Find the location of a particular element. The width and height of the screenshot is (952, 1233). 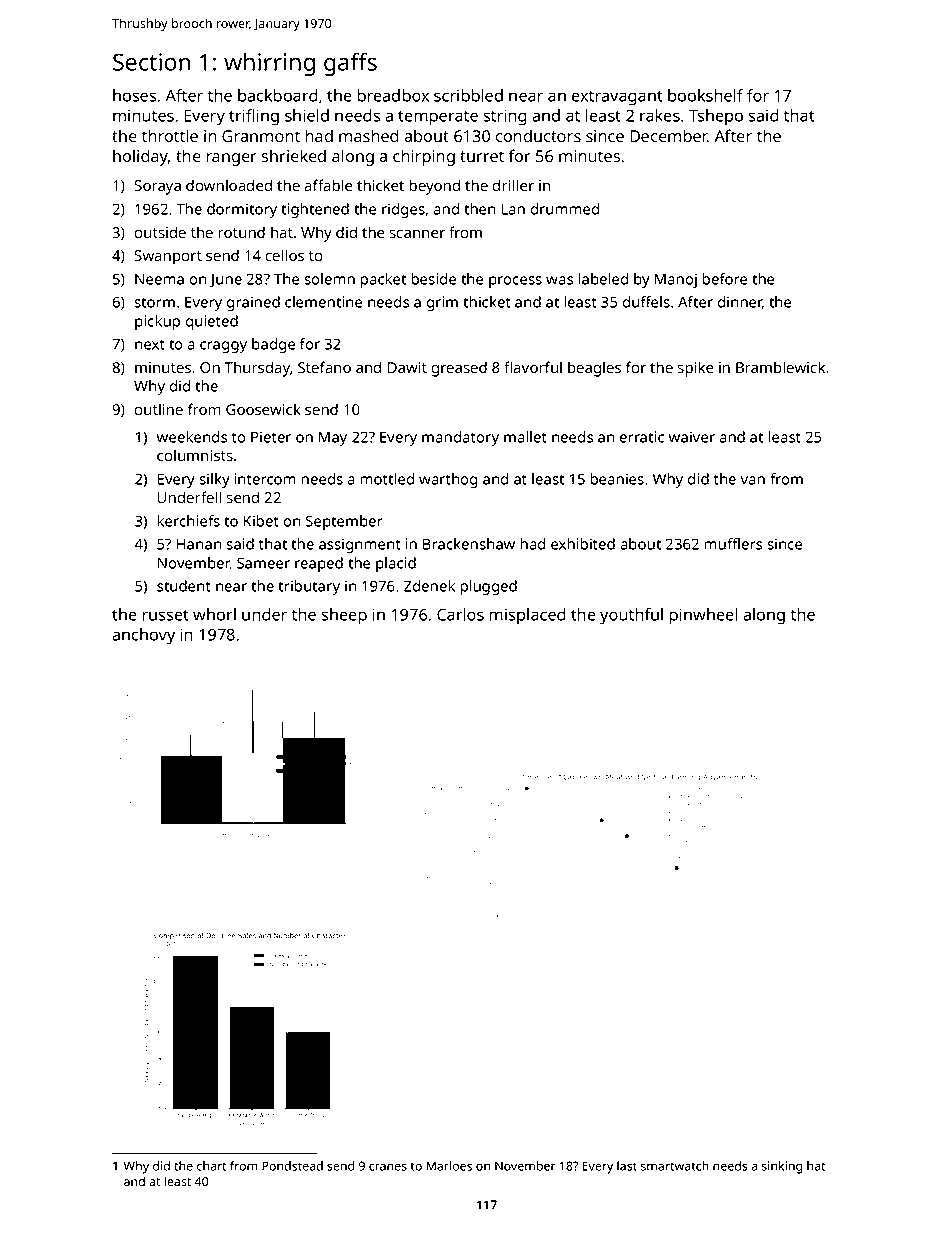

pinwheel is located at coordinates (704, 616).
